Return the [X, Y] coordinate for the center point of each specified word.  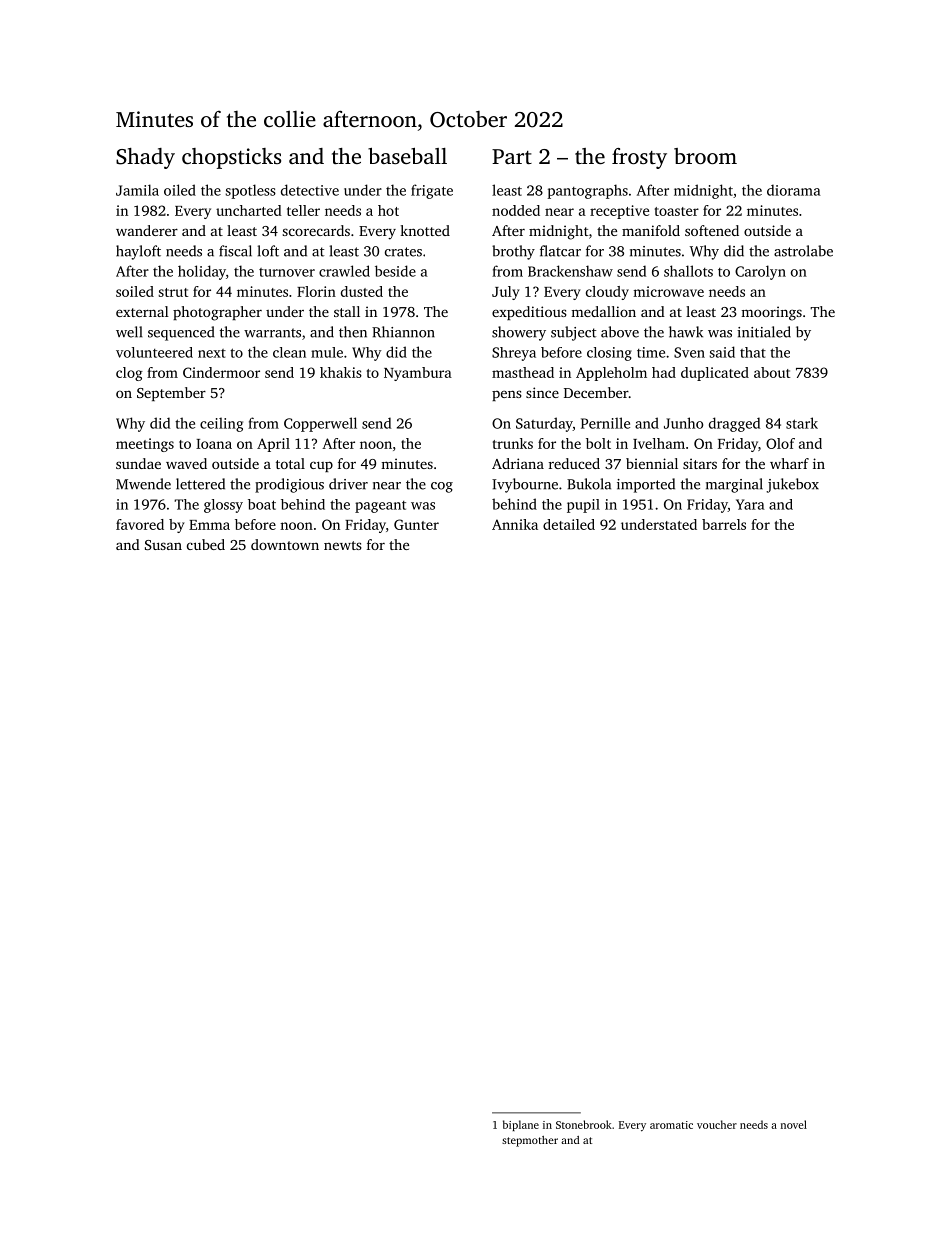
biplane [521, 1125]
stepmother [530, 1141]
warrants [272, 333]
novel [794, 1124]
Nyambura [418, 374]
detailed [569, 524]
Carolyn [760, 272]
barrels [724, 524]
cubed [206, 544]
